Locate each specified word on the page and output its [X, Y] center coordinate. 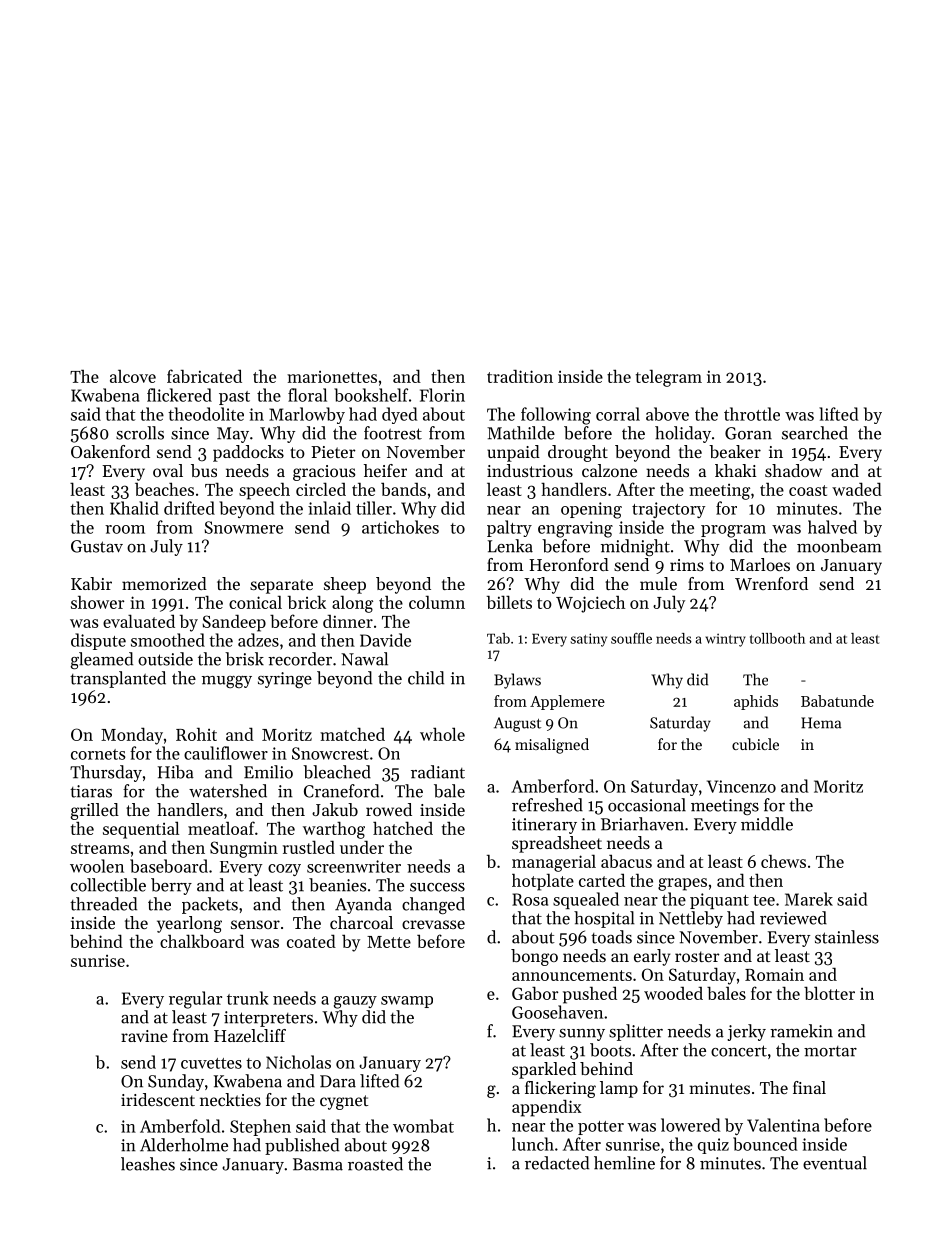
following [556, 416]
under [362, 847]
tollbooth [777, 638]
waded [857, 489]
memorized [164, 583]
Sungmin [244, 849]
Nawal [364, 659]
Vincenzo [741, 786]
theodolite [206, 414]
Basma [318, 1164]
